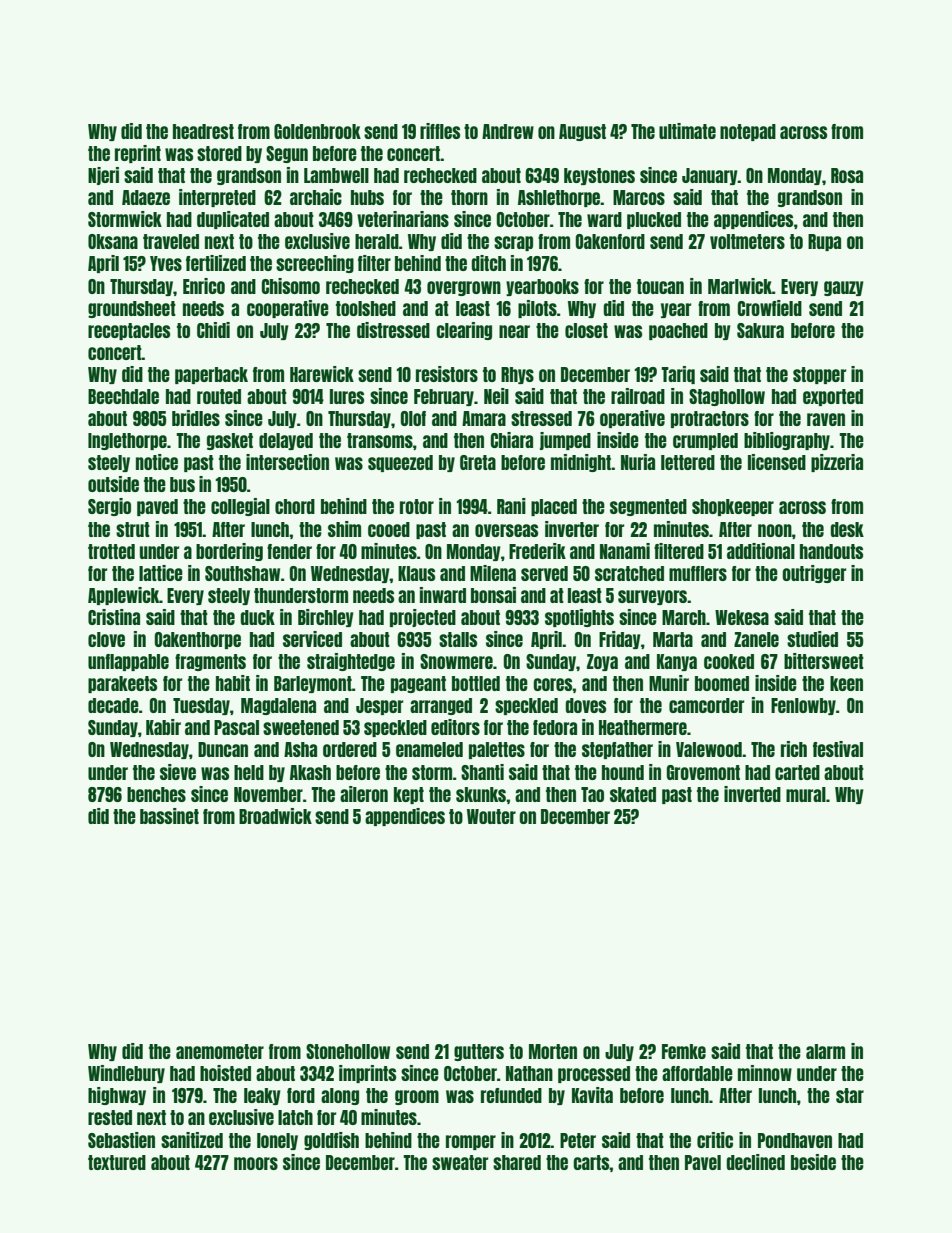 This screenshot has width=952, height=1233. What do you see at coordinates (825, 1051) in the screenshot?
I see `alarm` at bounding box center [825, 1051].
